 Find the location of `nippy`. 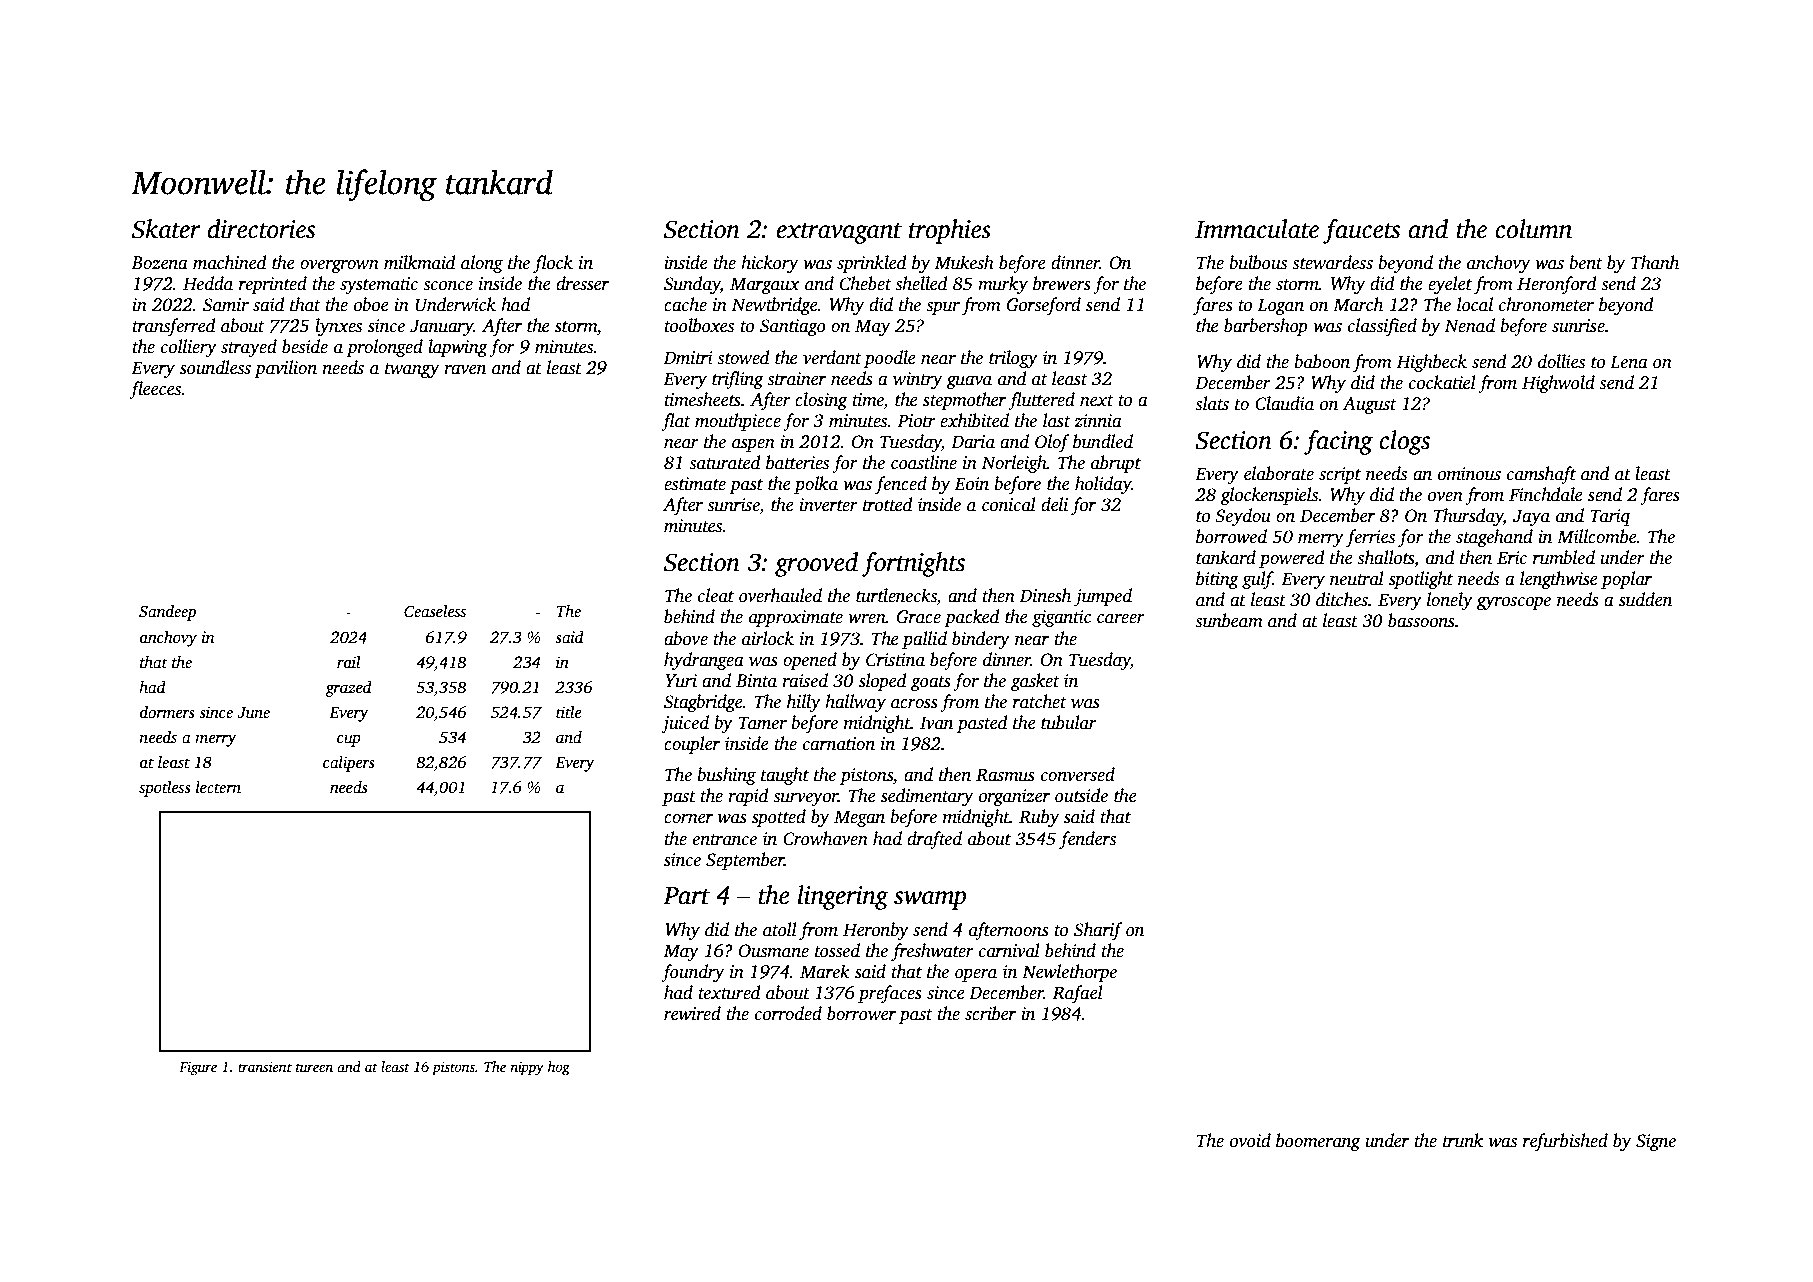

nippy is located at coordinates (527, 1069).
